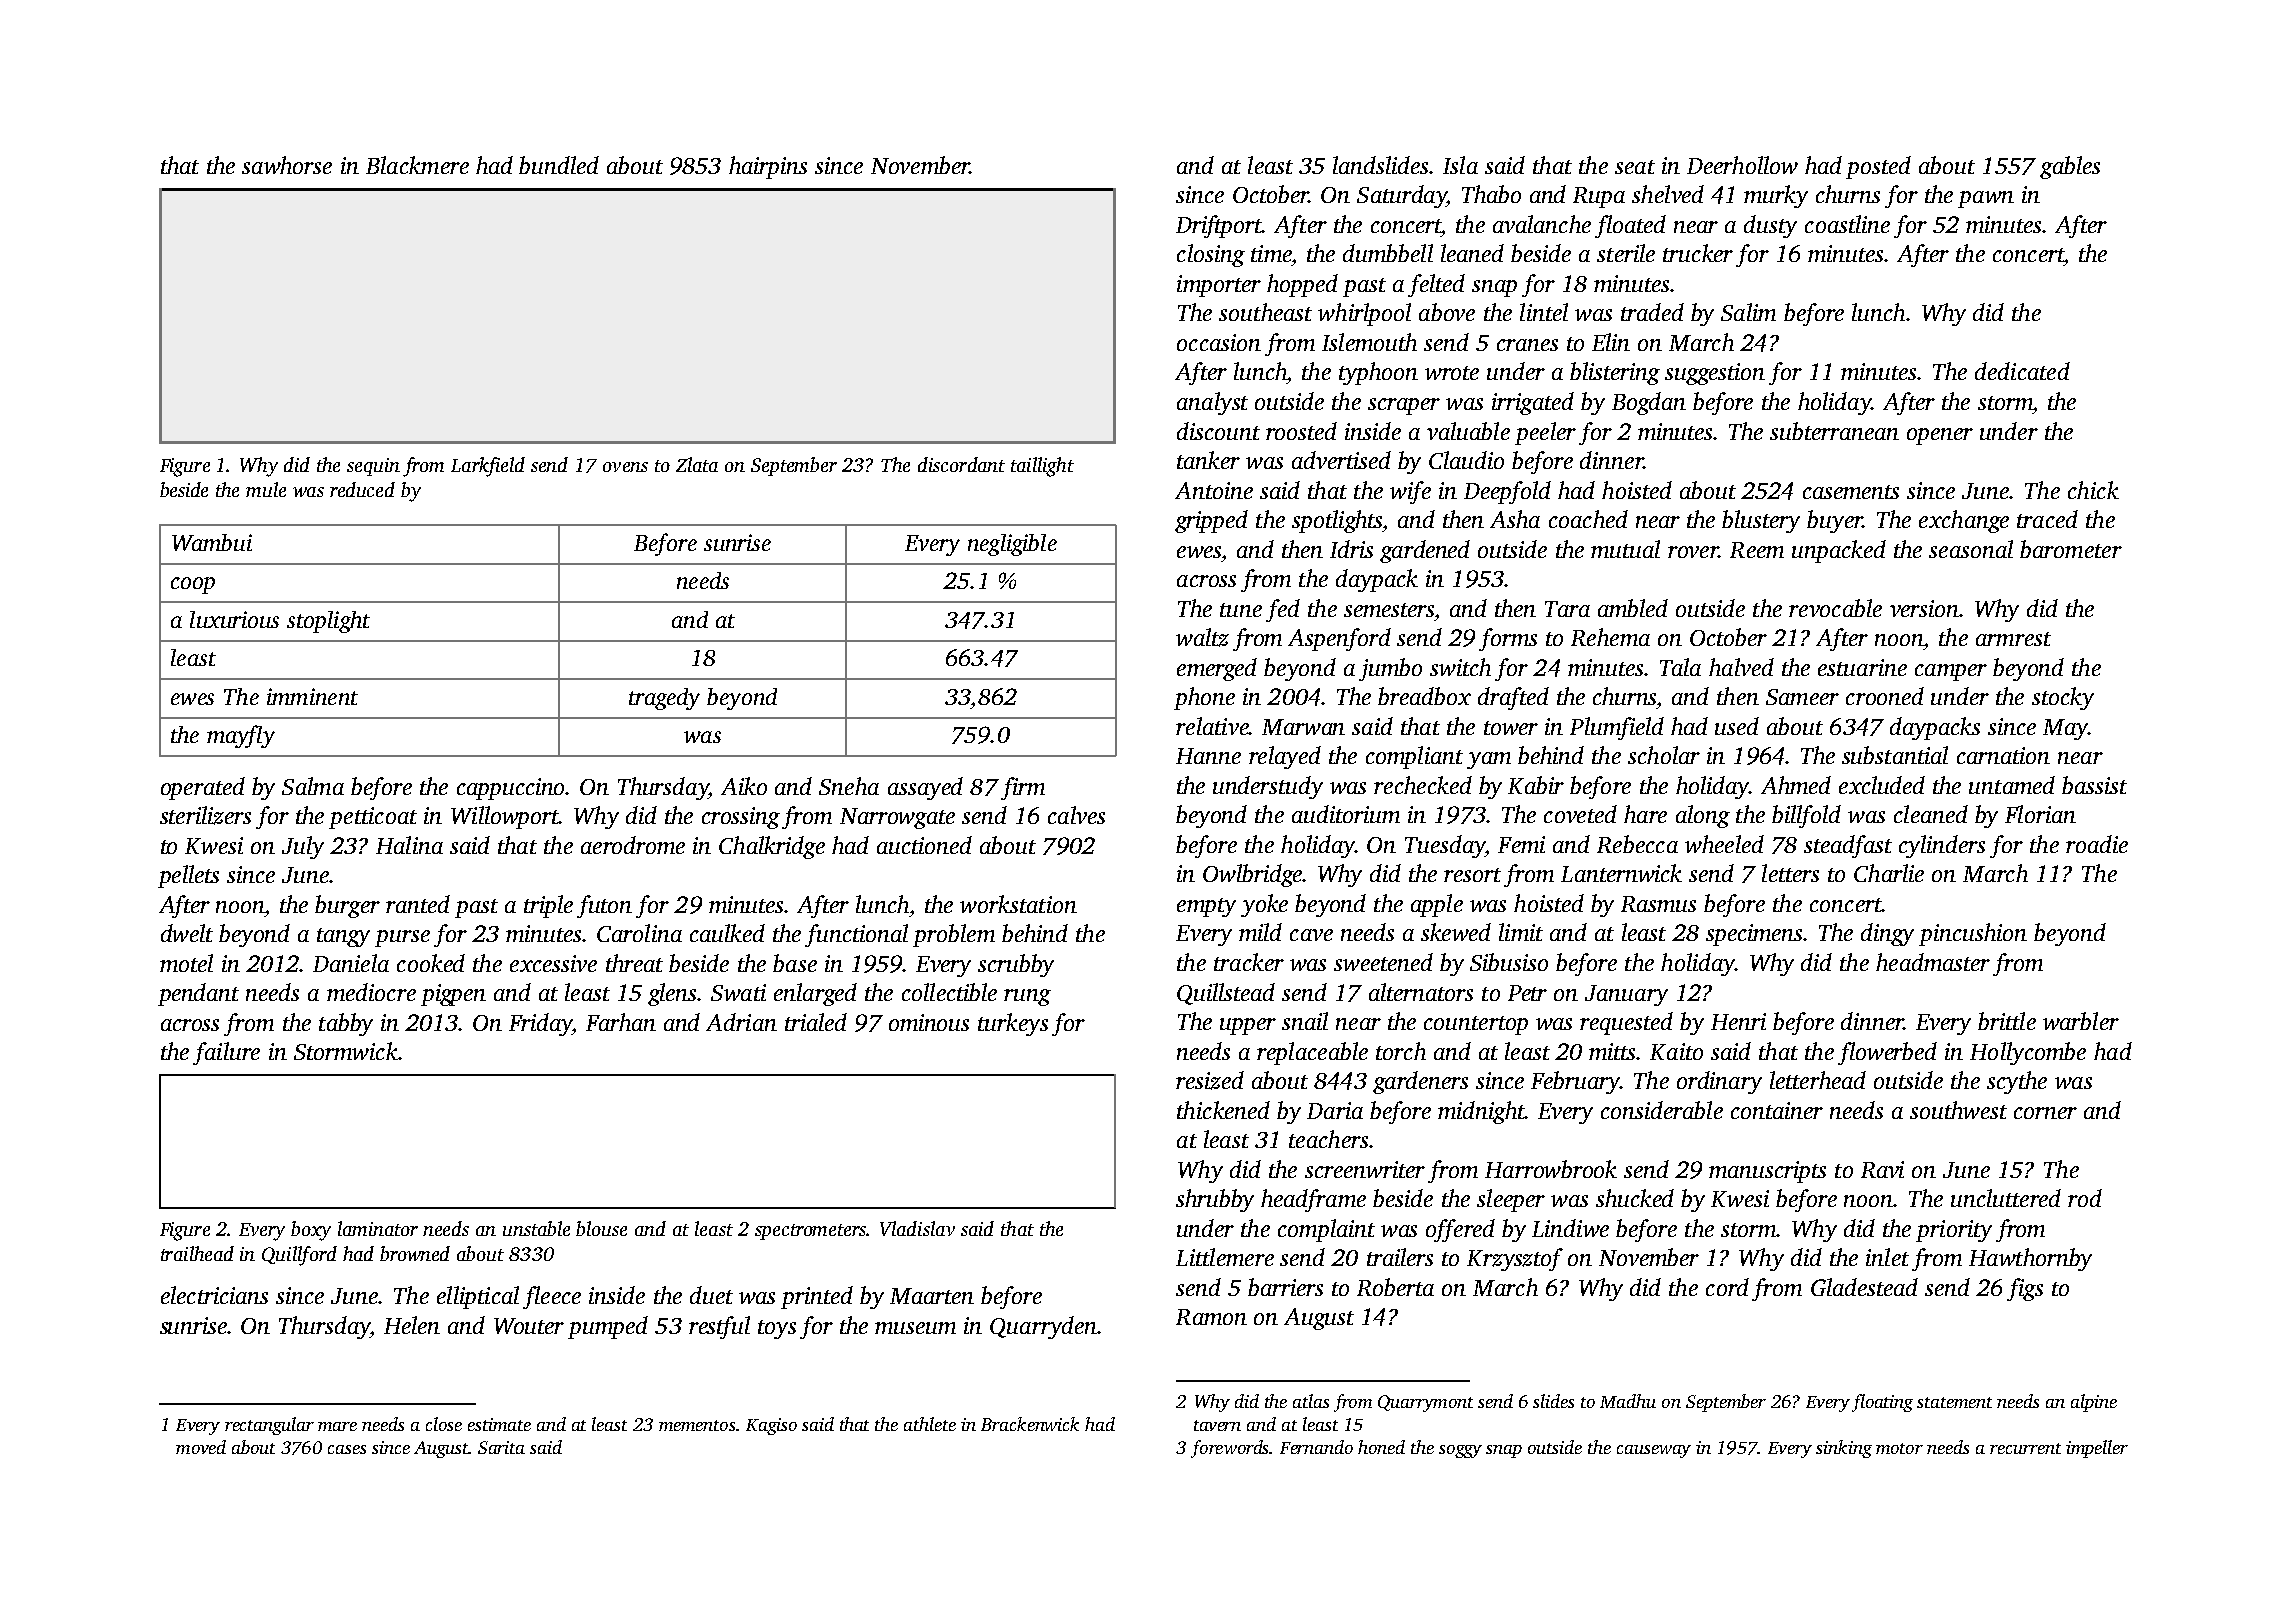  I want to click on gables, so click(2070, 167).
